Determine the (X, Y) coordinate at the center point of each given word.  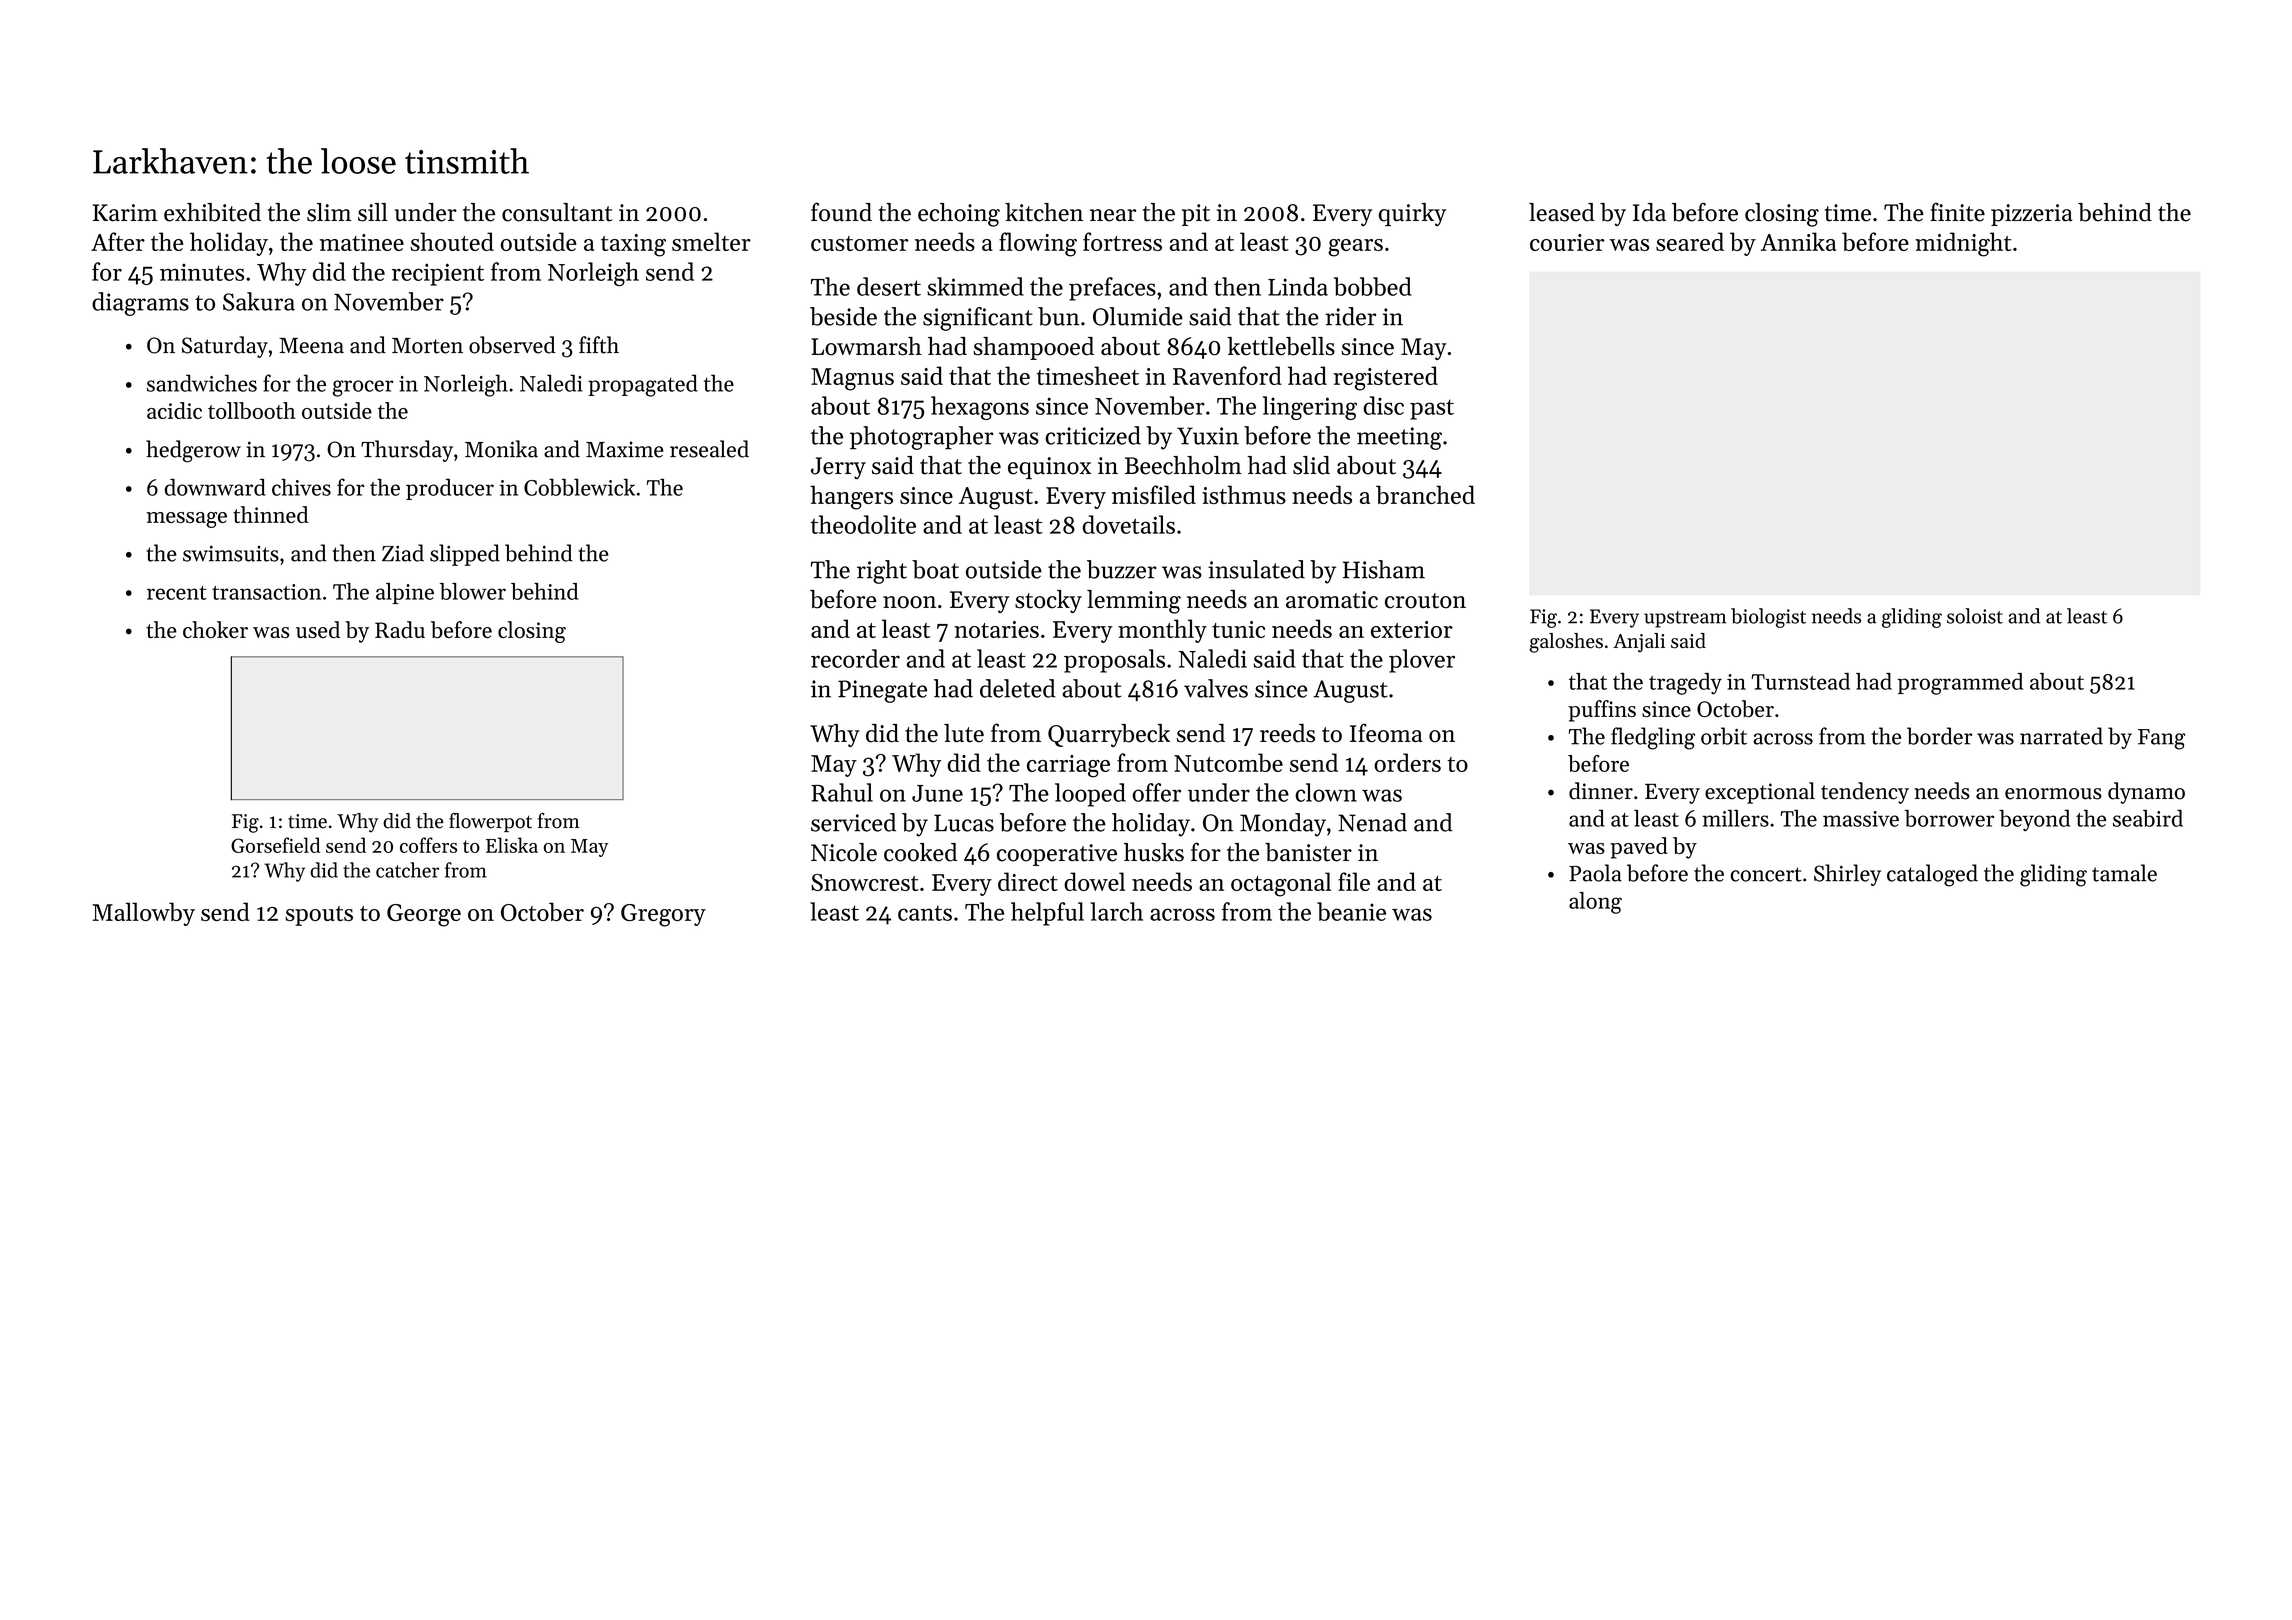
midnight (1963, 244)
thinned (271, 514)
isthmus (1244, 494)
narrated (2061, 736)
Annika (1798, 241)
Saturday (225, 347)
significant (978, 319)
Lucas (964, 823)
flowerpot (490, 822)
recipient (438, 274)
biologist (1768, 618)
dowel (1094, 881)
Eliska (512, 845)
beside (843, 316)
